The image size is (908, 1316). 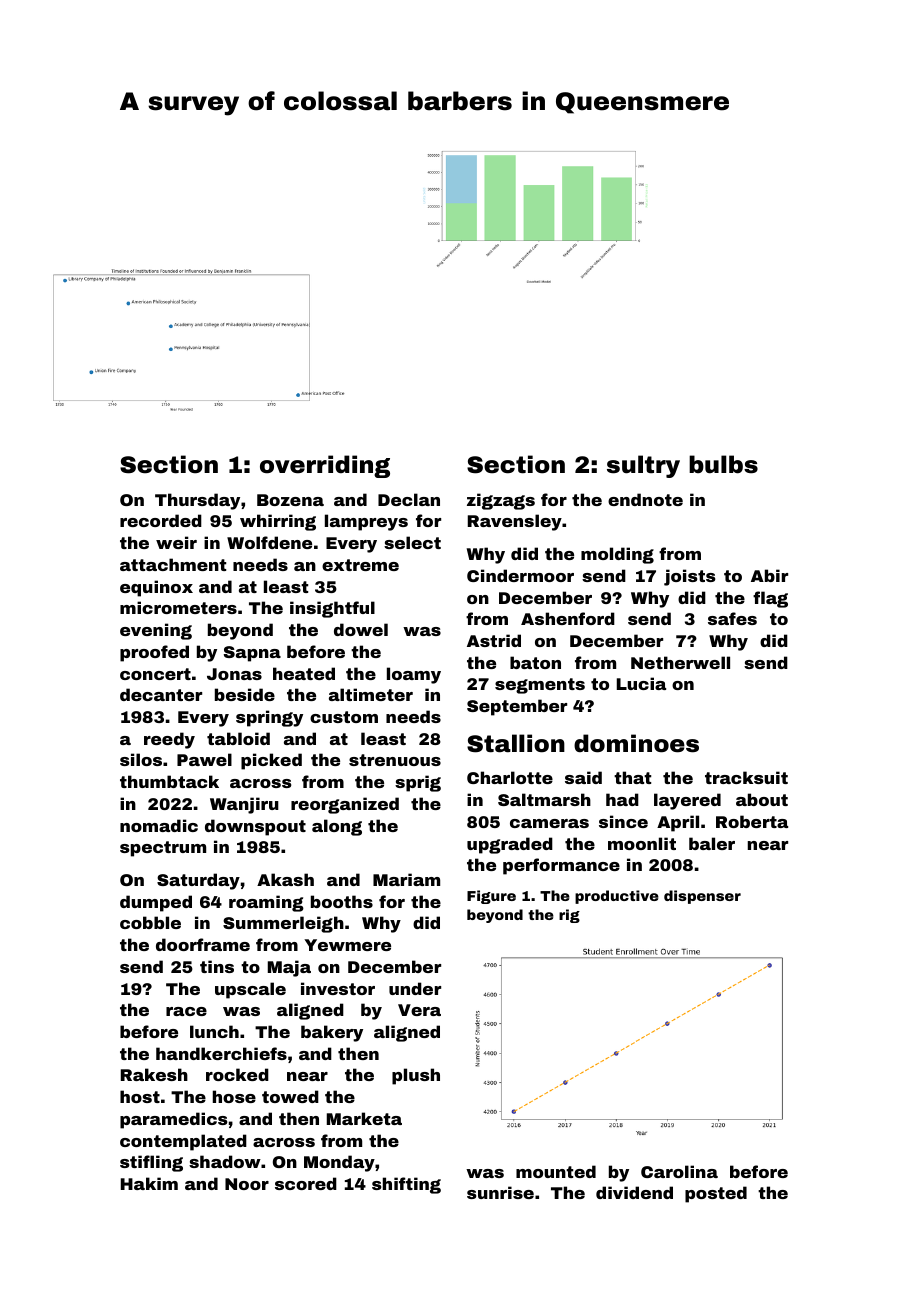 What do you see at coordinates (173, 564) in the screenshot?
I see `attachment` at bounding box center [173, 564].
